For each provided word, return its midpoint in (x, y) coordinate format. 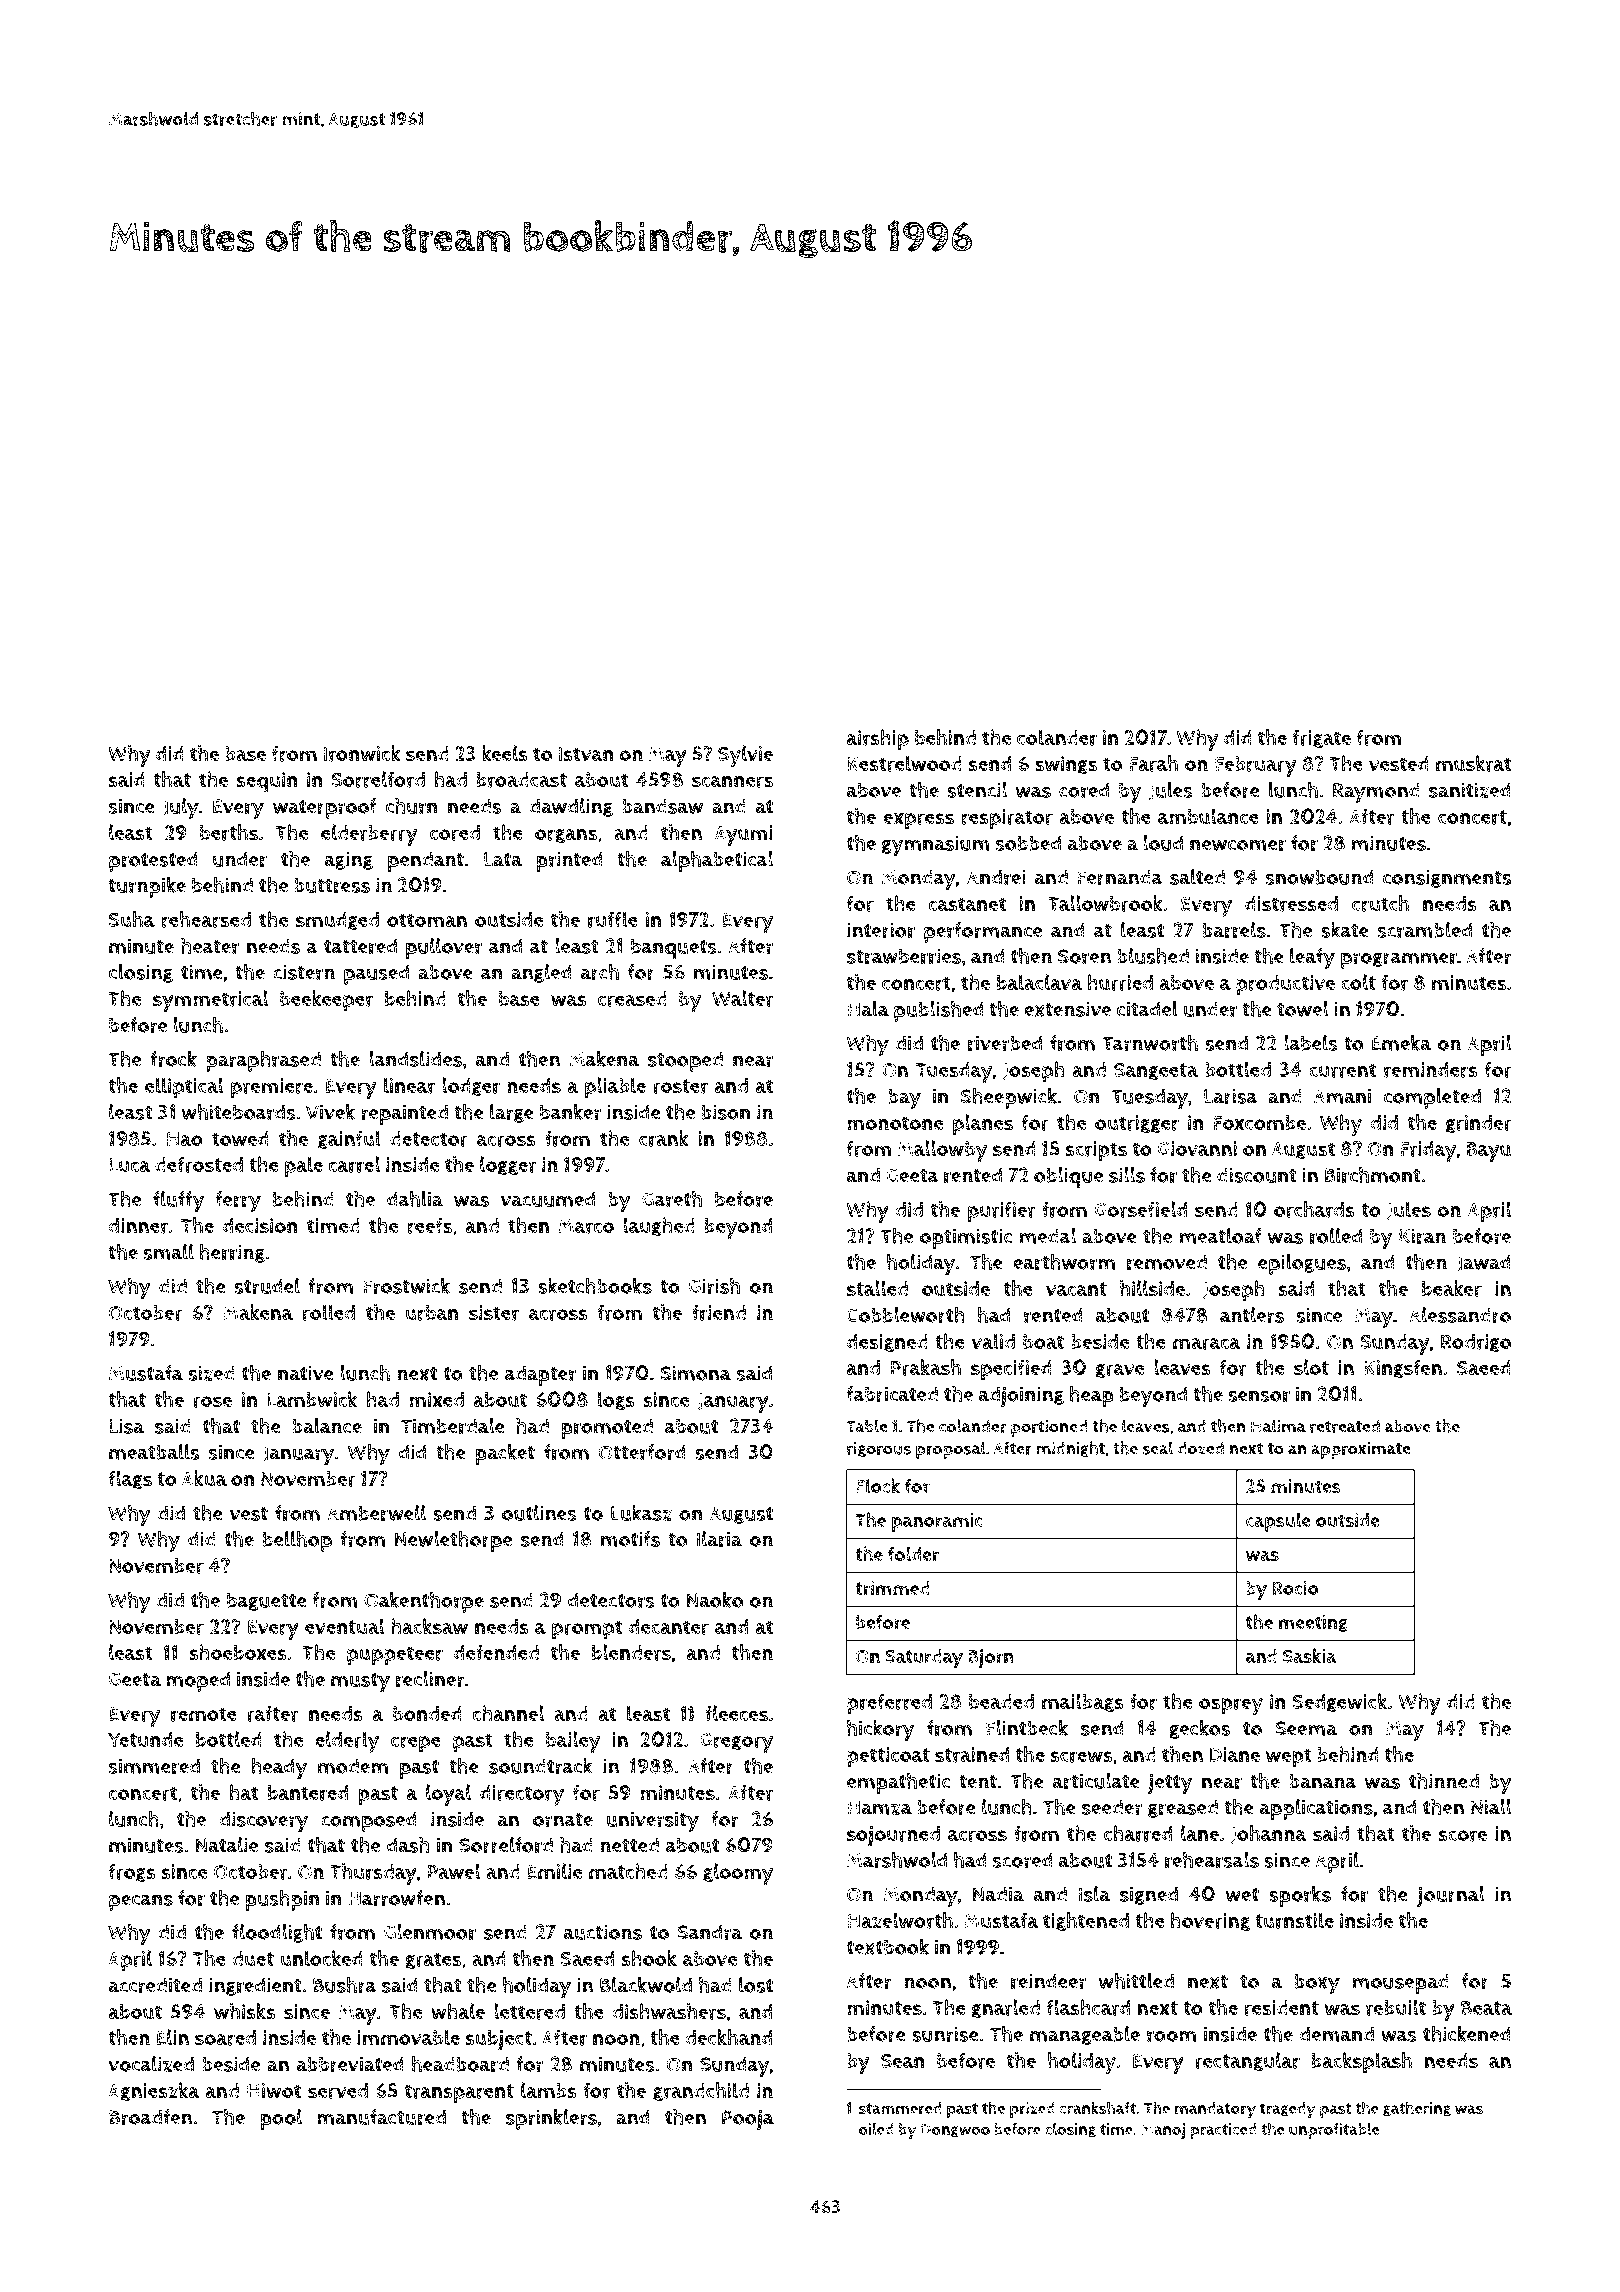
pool (281, 2119)
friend (719, 1312)
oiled (876, 2128)
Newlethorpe (453, 1541)
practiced (1224, 2131)
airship (878, 739)
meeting (1313, 1623)
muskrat (1473, 763)
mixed (436, 1399)
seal (1158, 1448)
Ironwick (362, 753)
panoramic (937, 1522)
